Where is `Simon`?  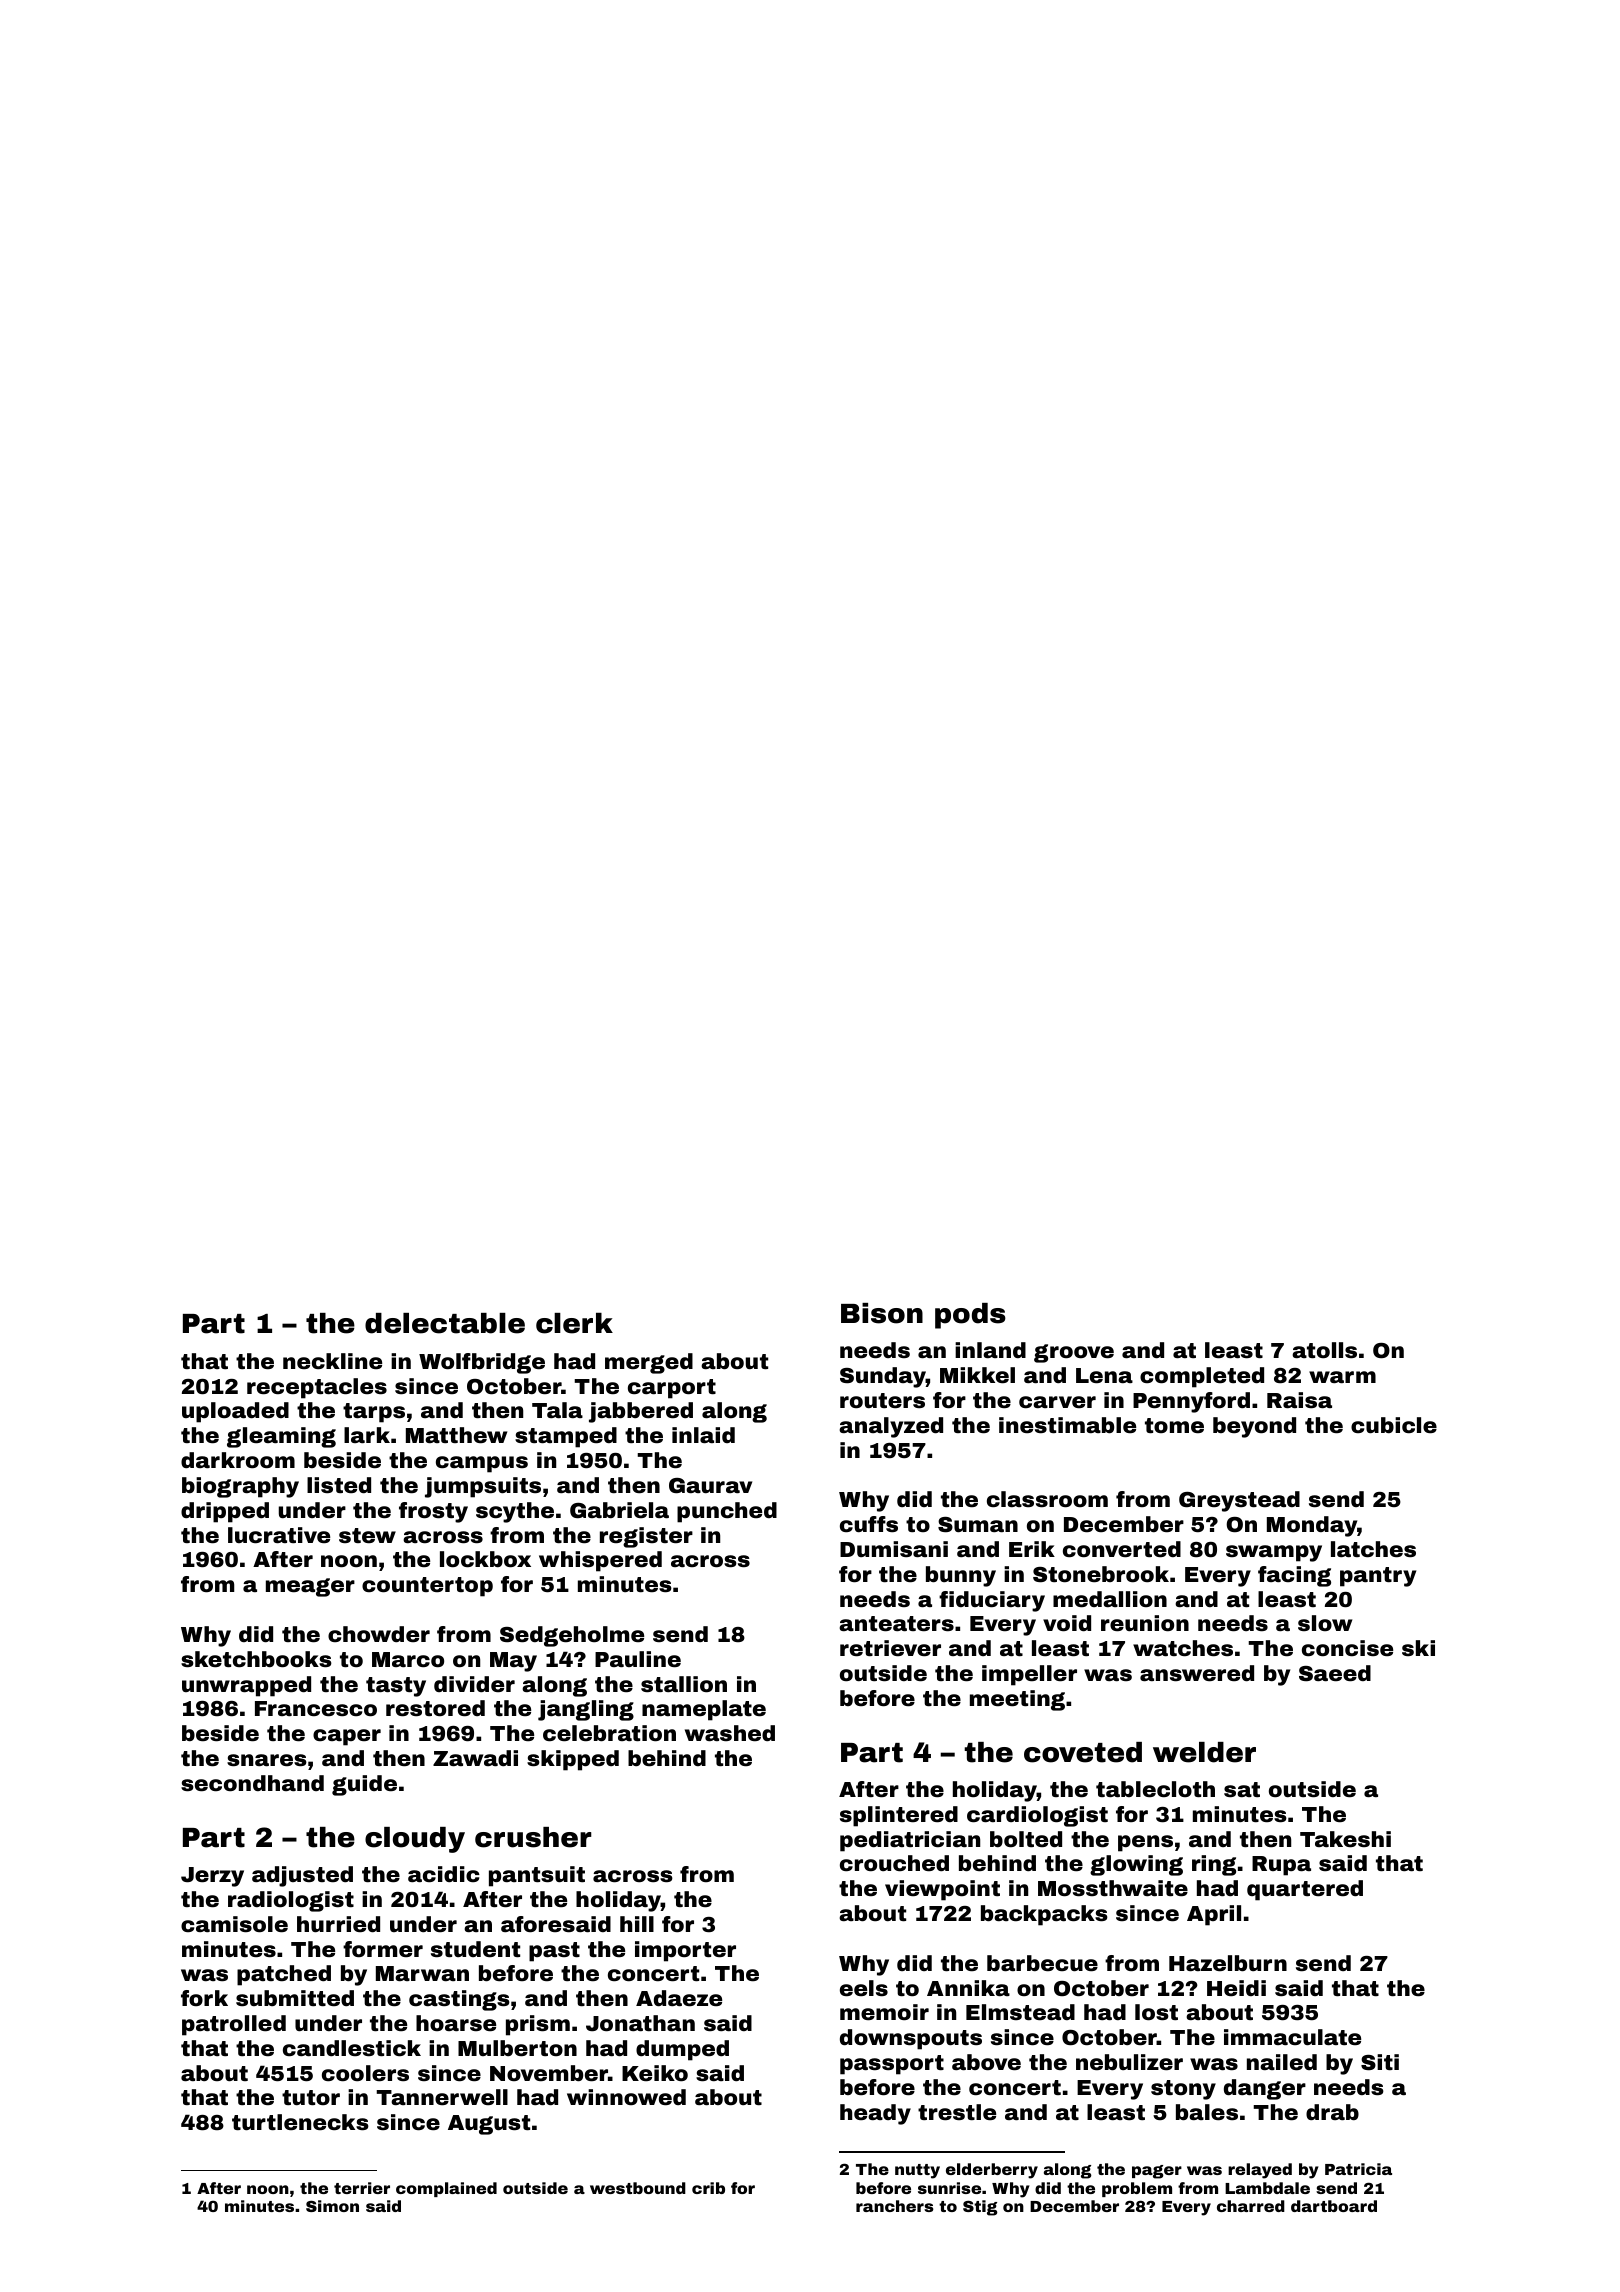 Simon is located at coordinates (332, 2206).
